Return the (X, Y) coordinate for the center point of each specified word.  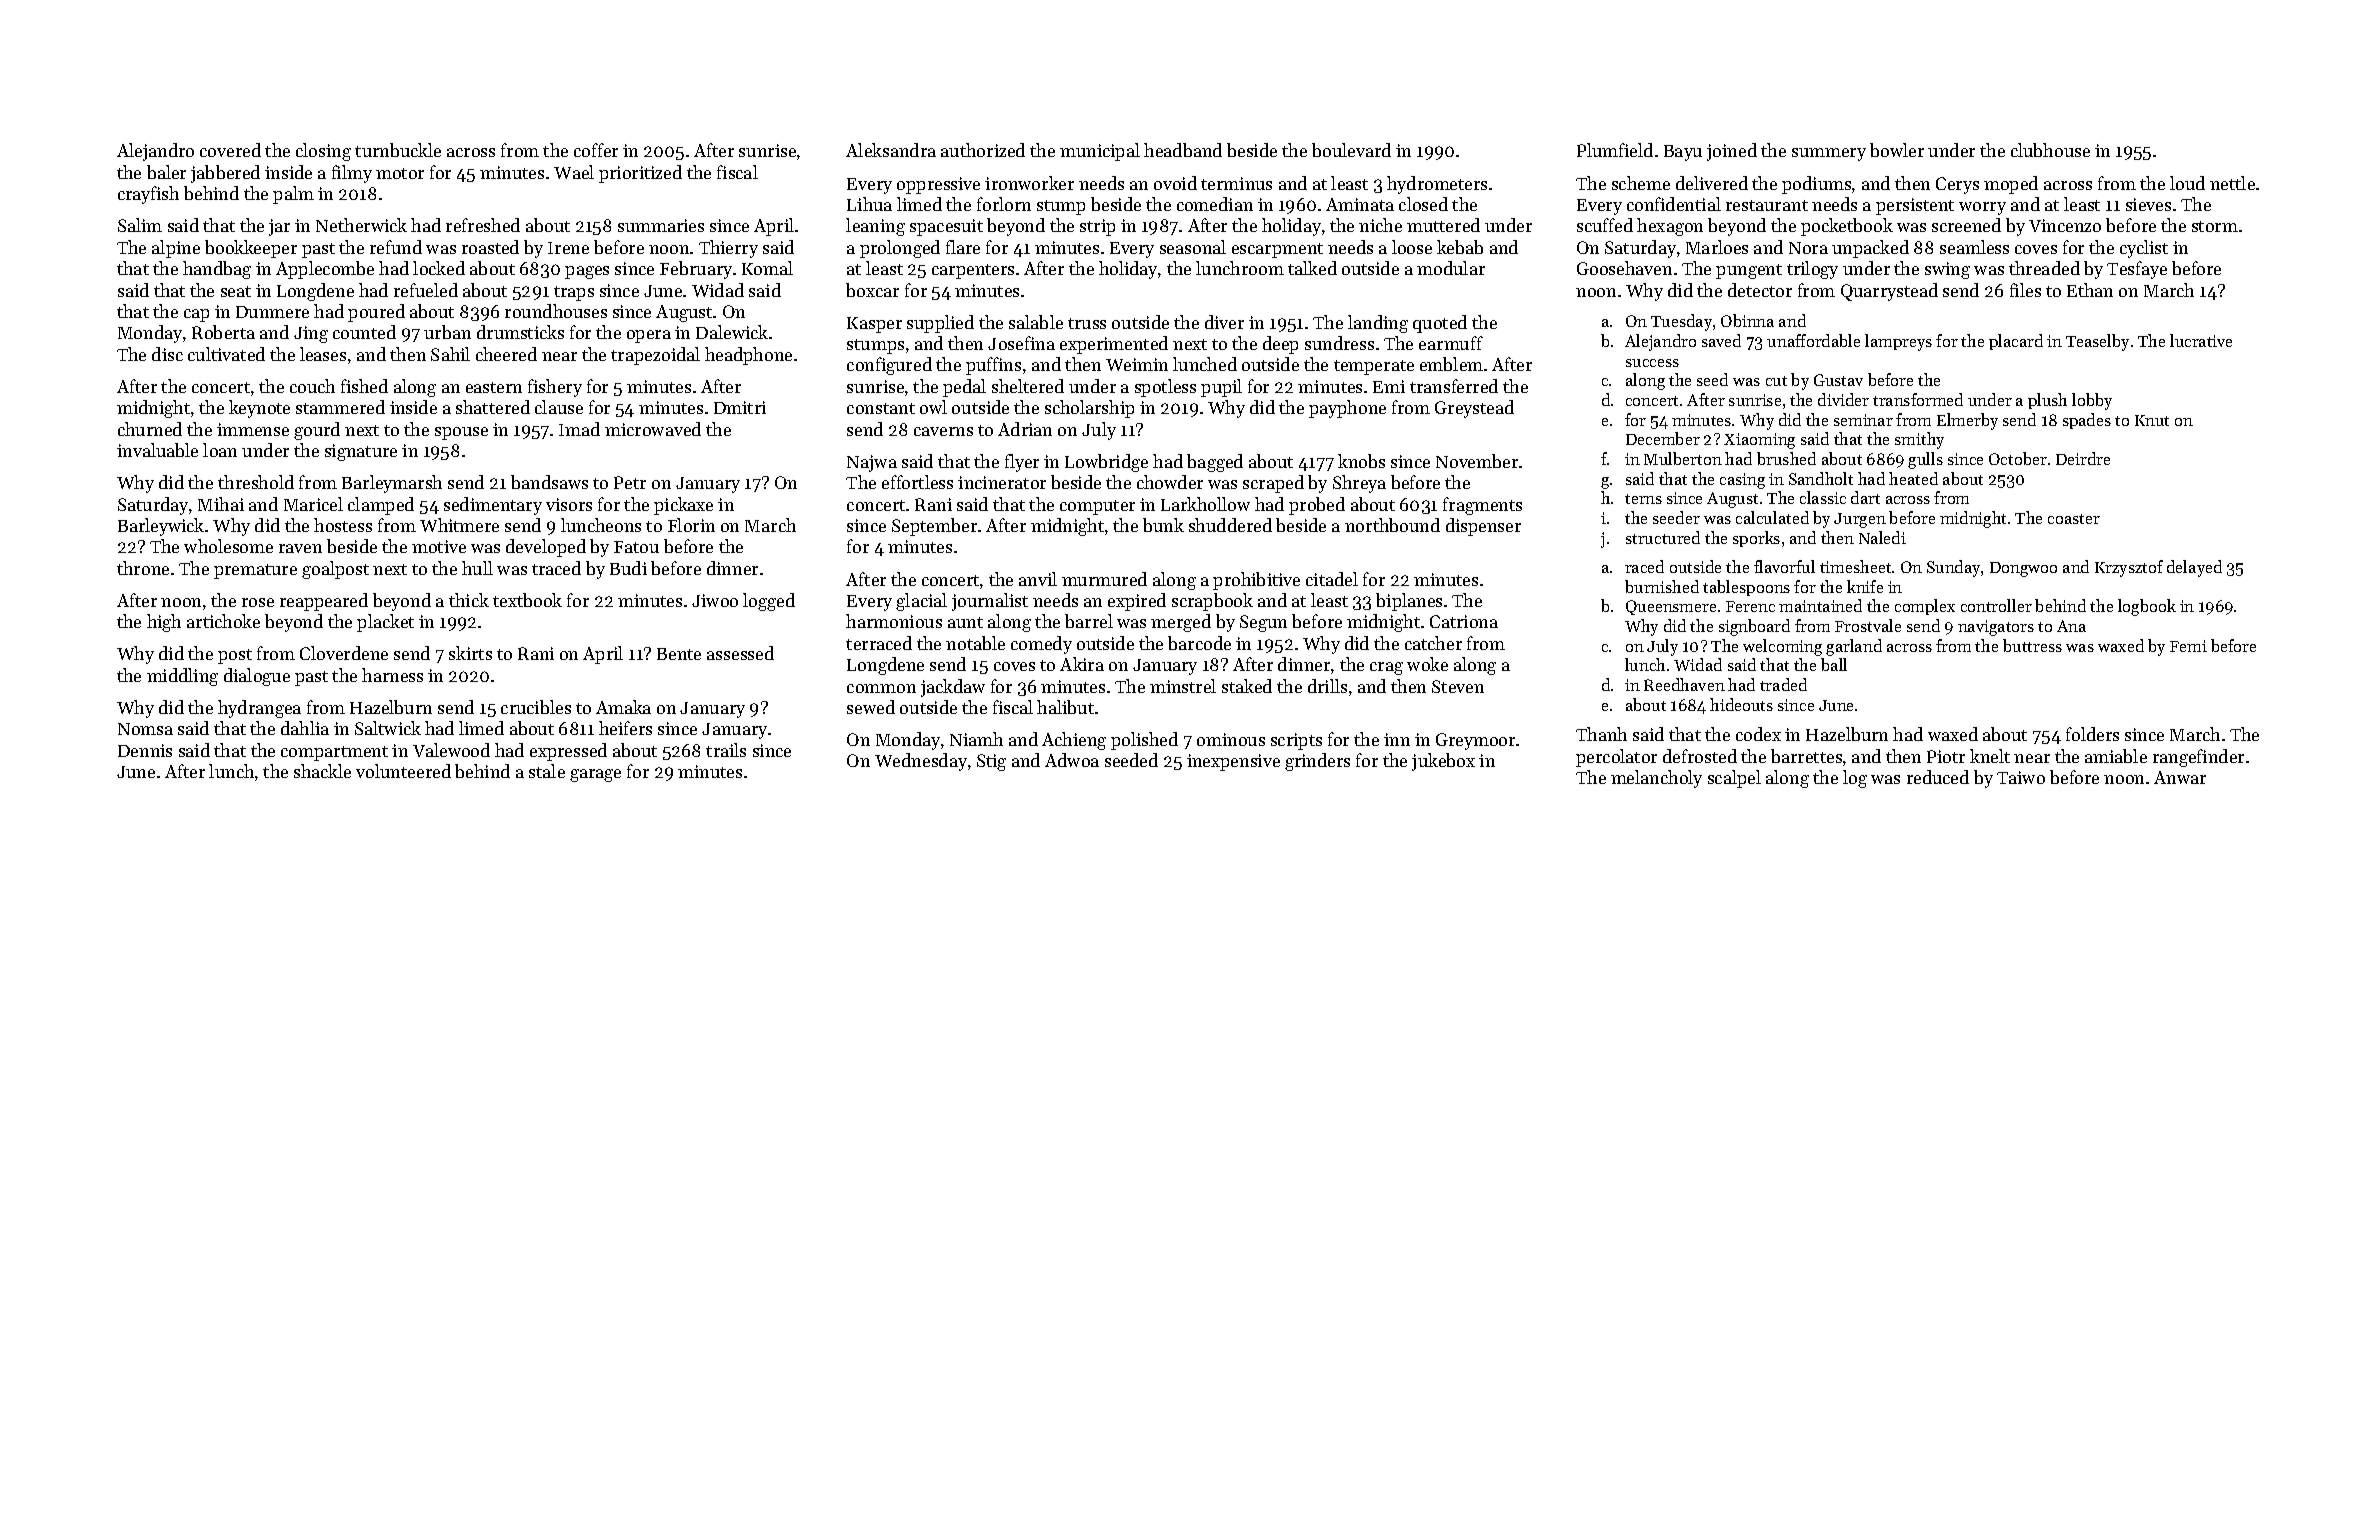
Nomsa (145, 729)
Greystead (1474, 409)
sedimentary (493, 506)
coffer (596, 150)
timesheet (1855, 566)
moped (2011, 185)
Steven (1458, 686)
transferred (1454, 386)
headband (1183, 150)
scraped (1273, 484)
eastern (494, 387)
